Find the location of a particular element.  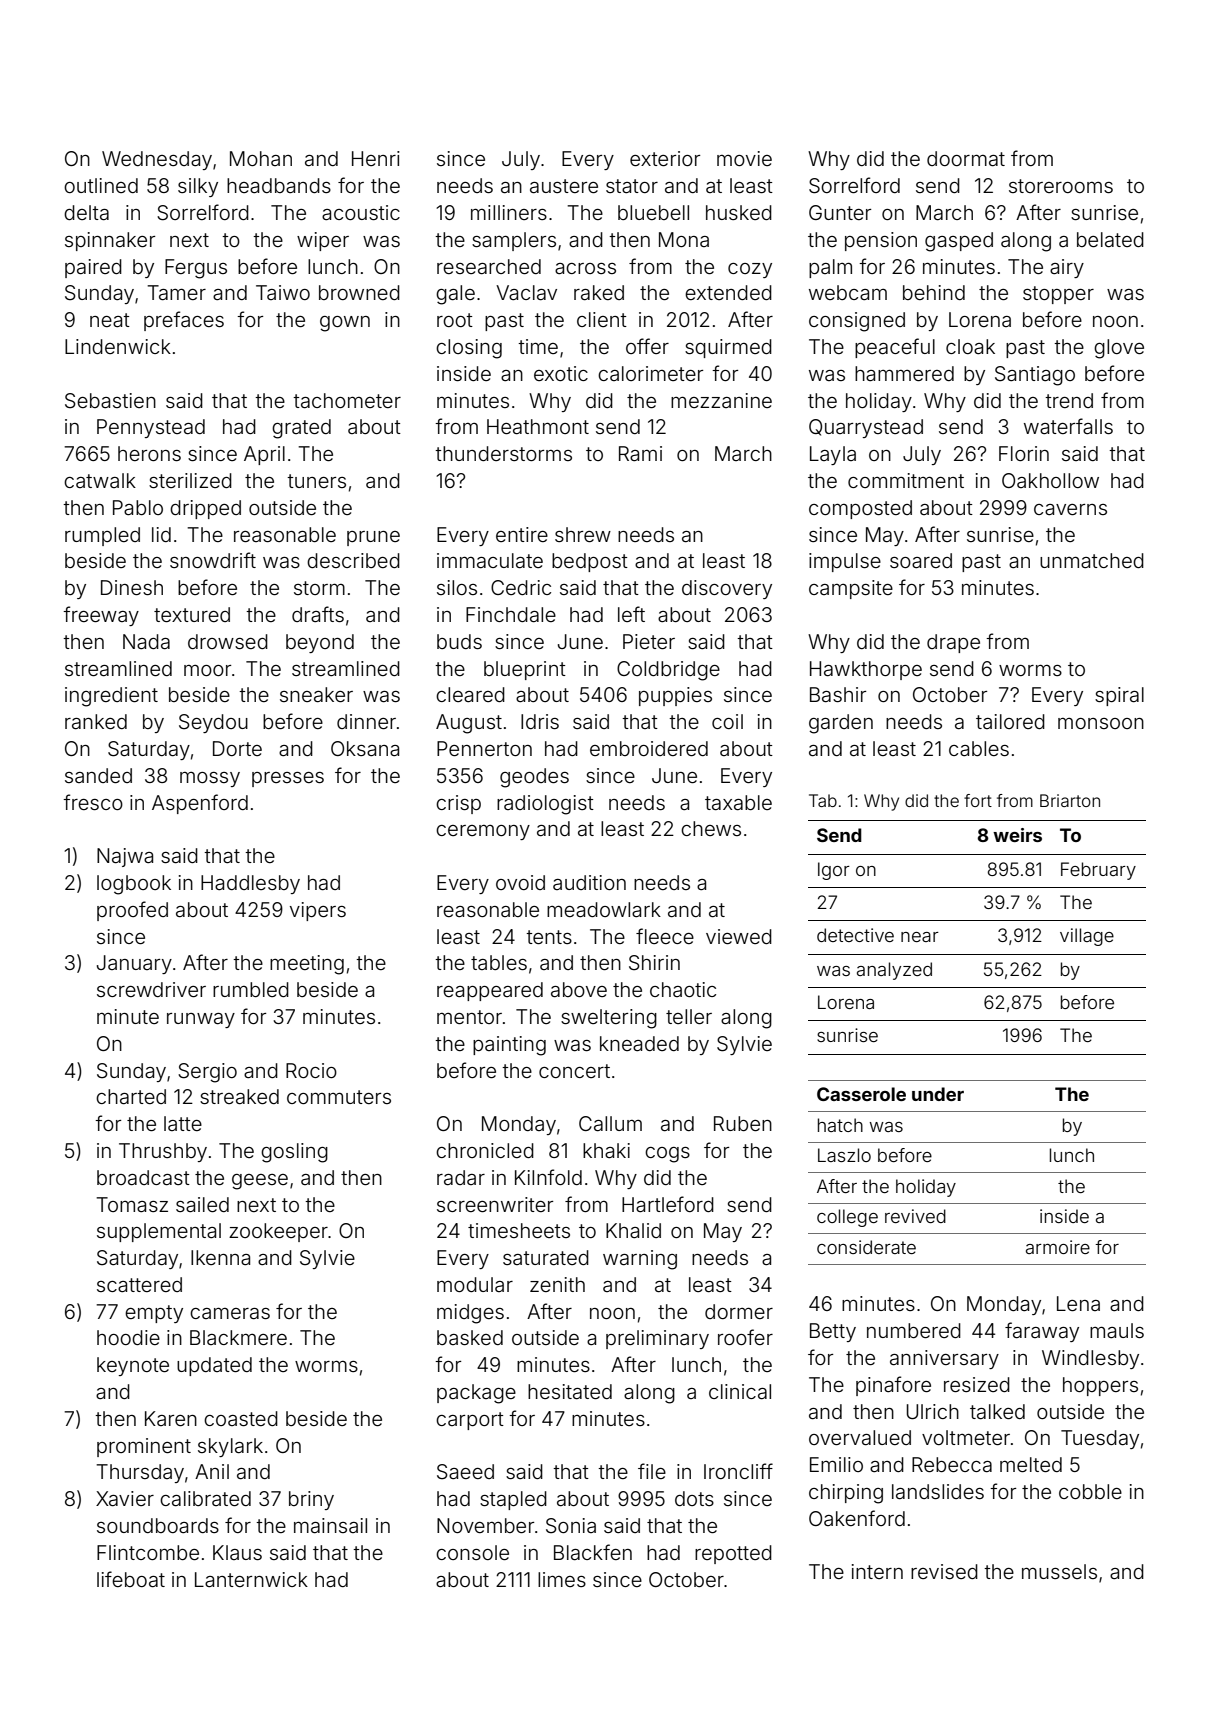

briny is located at coordinates (311, 1500).
